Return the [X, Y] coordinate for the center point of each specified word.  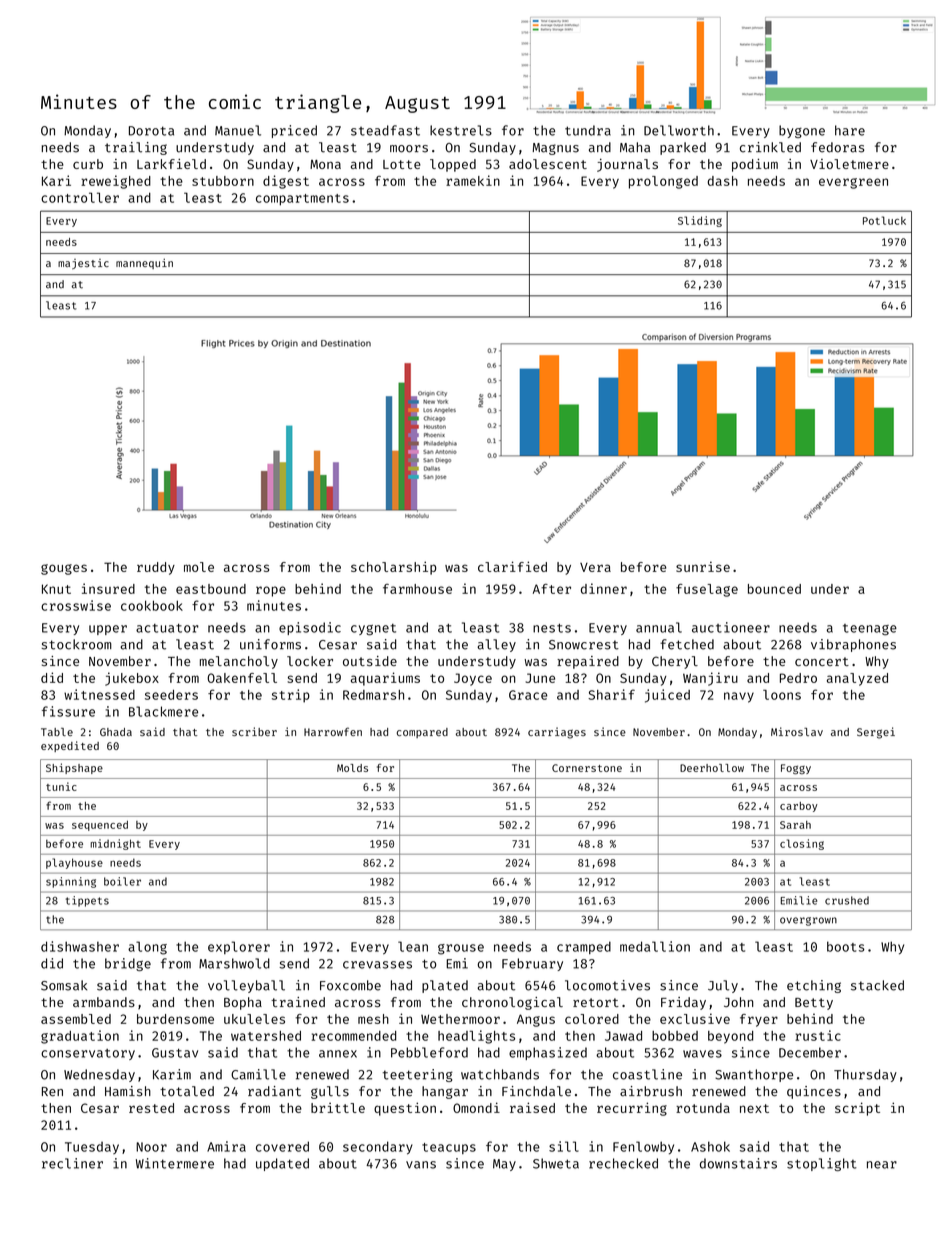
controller [80, 197]
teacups [449, 1148]
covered [282, 1146]
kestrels [461, 130]
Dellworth [679, 130]
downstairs [738, 1163]
